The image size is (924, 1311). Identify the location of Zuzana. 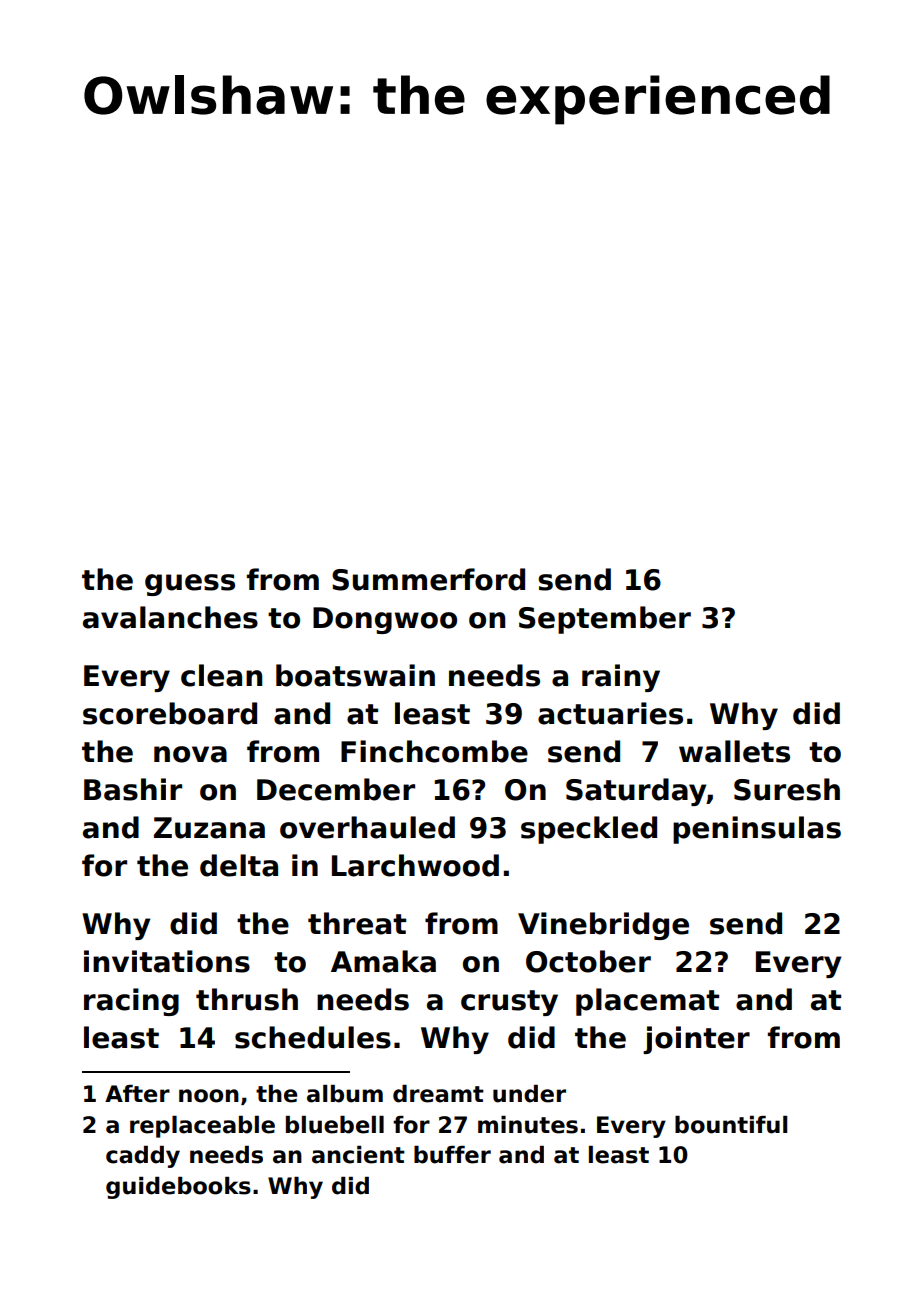
(209, 828).
